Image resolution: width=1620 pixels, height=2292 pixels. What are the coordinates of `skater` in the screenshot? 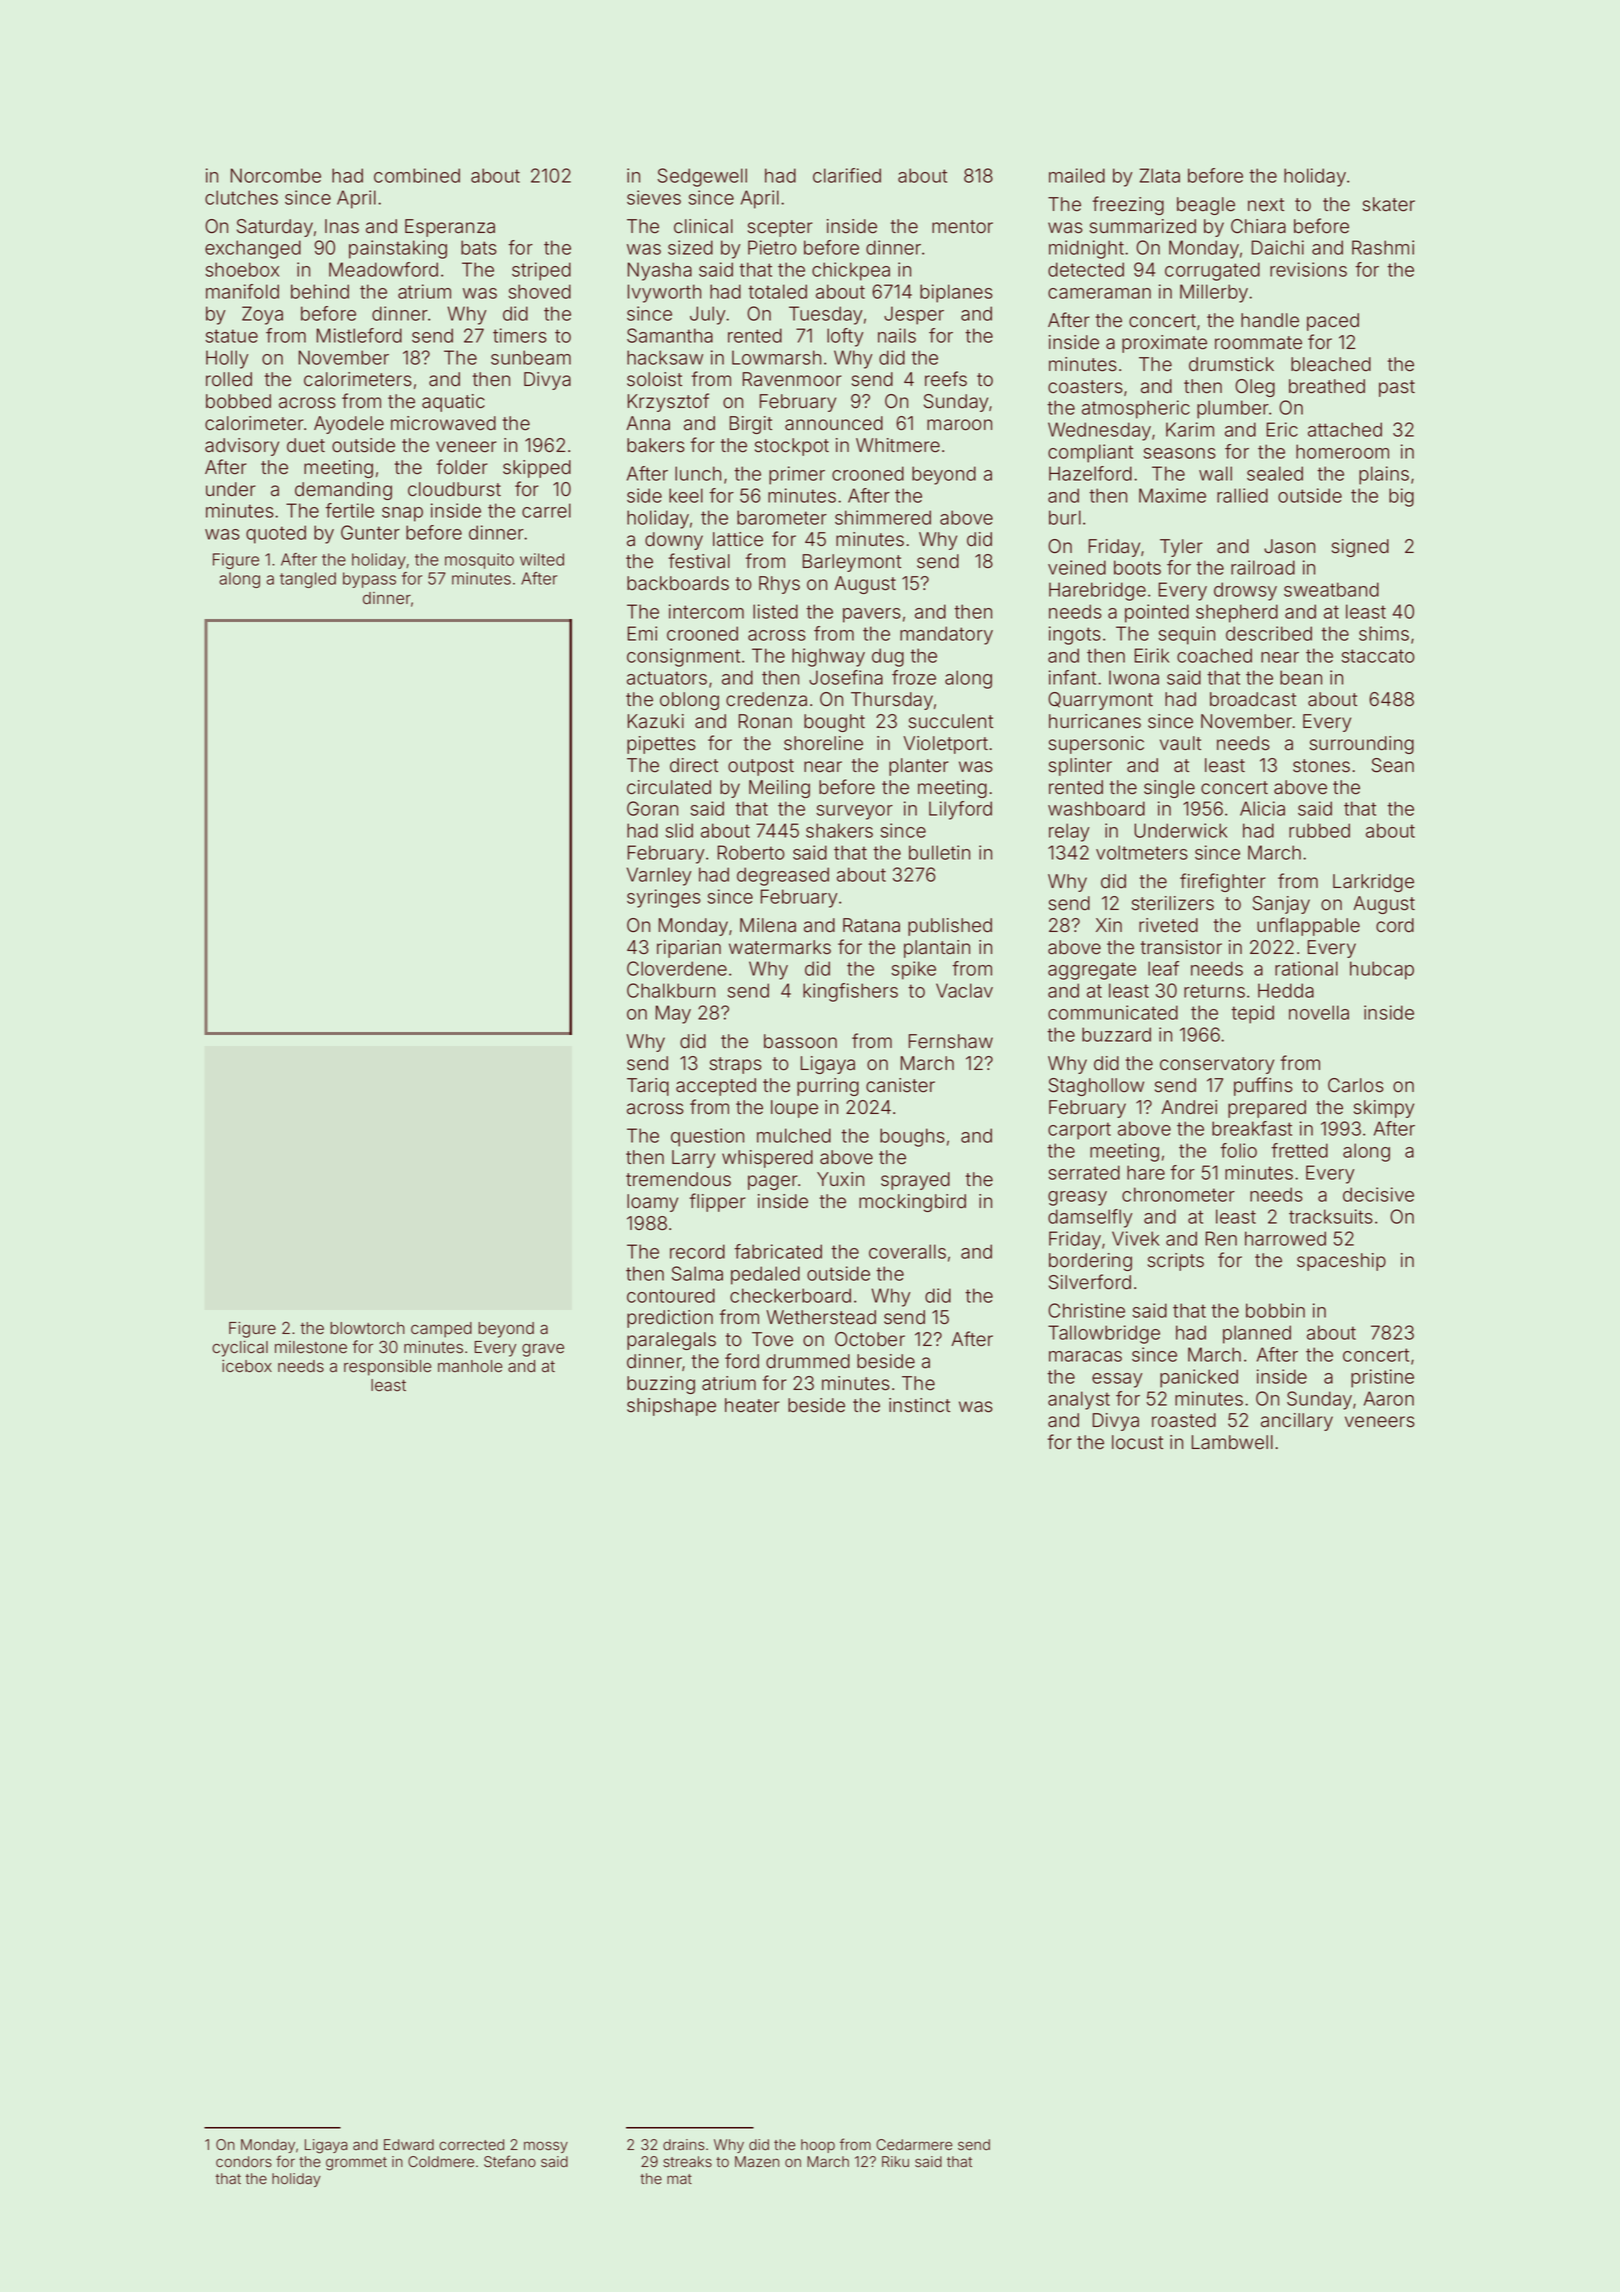 It's located at (1389, 204).
